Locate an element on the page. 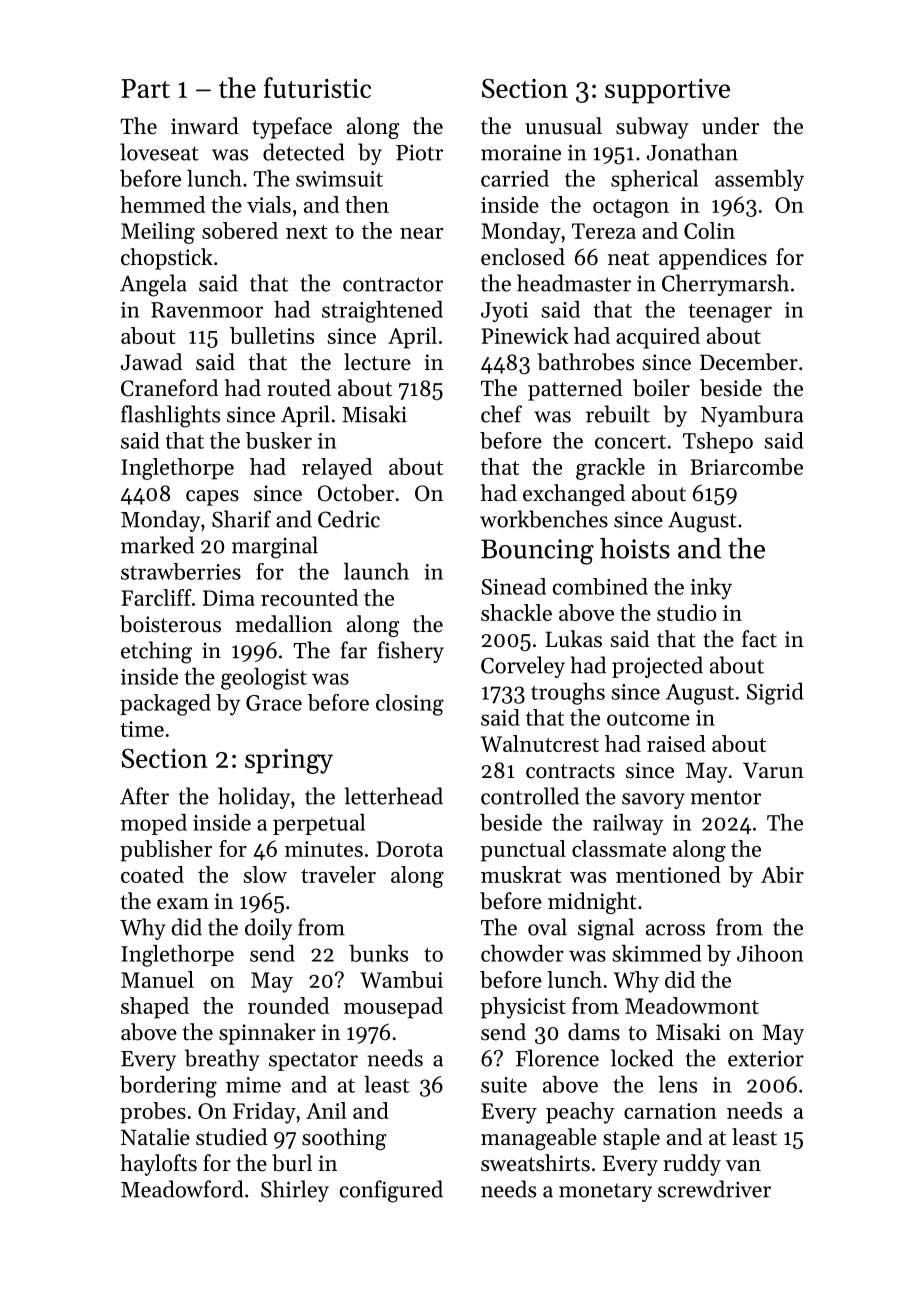 The height and width of the page is (1311, 924). fact is located at coordinates (759, 639).
